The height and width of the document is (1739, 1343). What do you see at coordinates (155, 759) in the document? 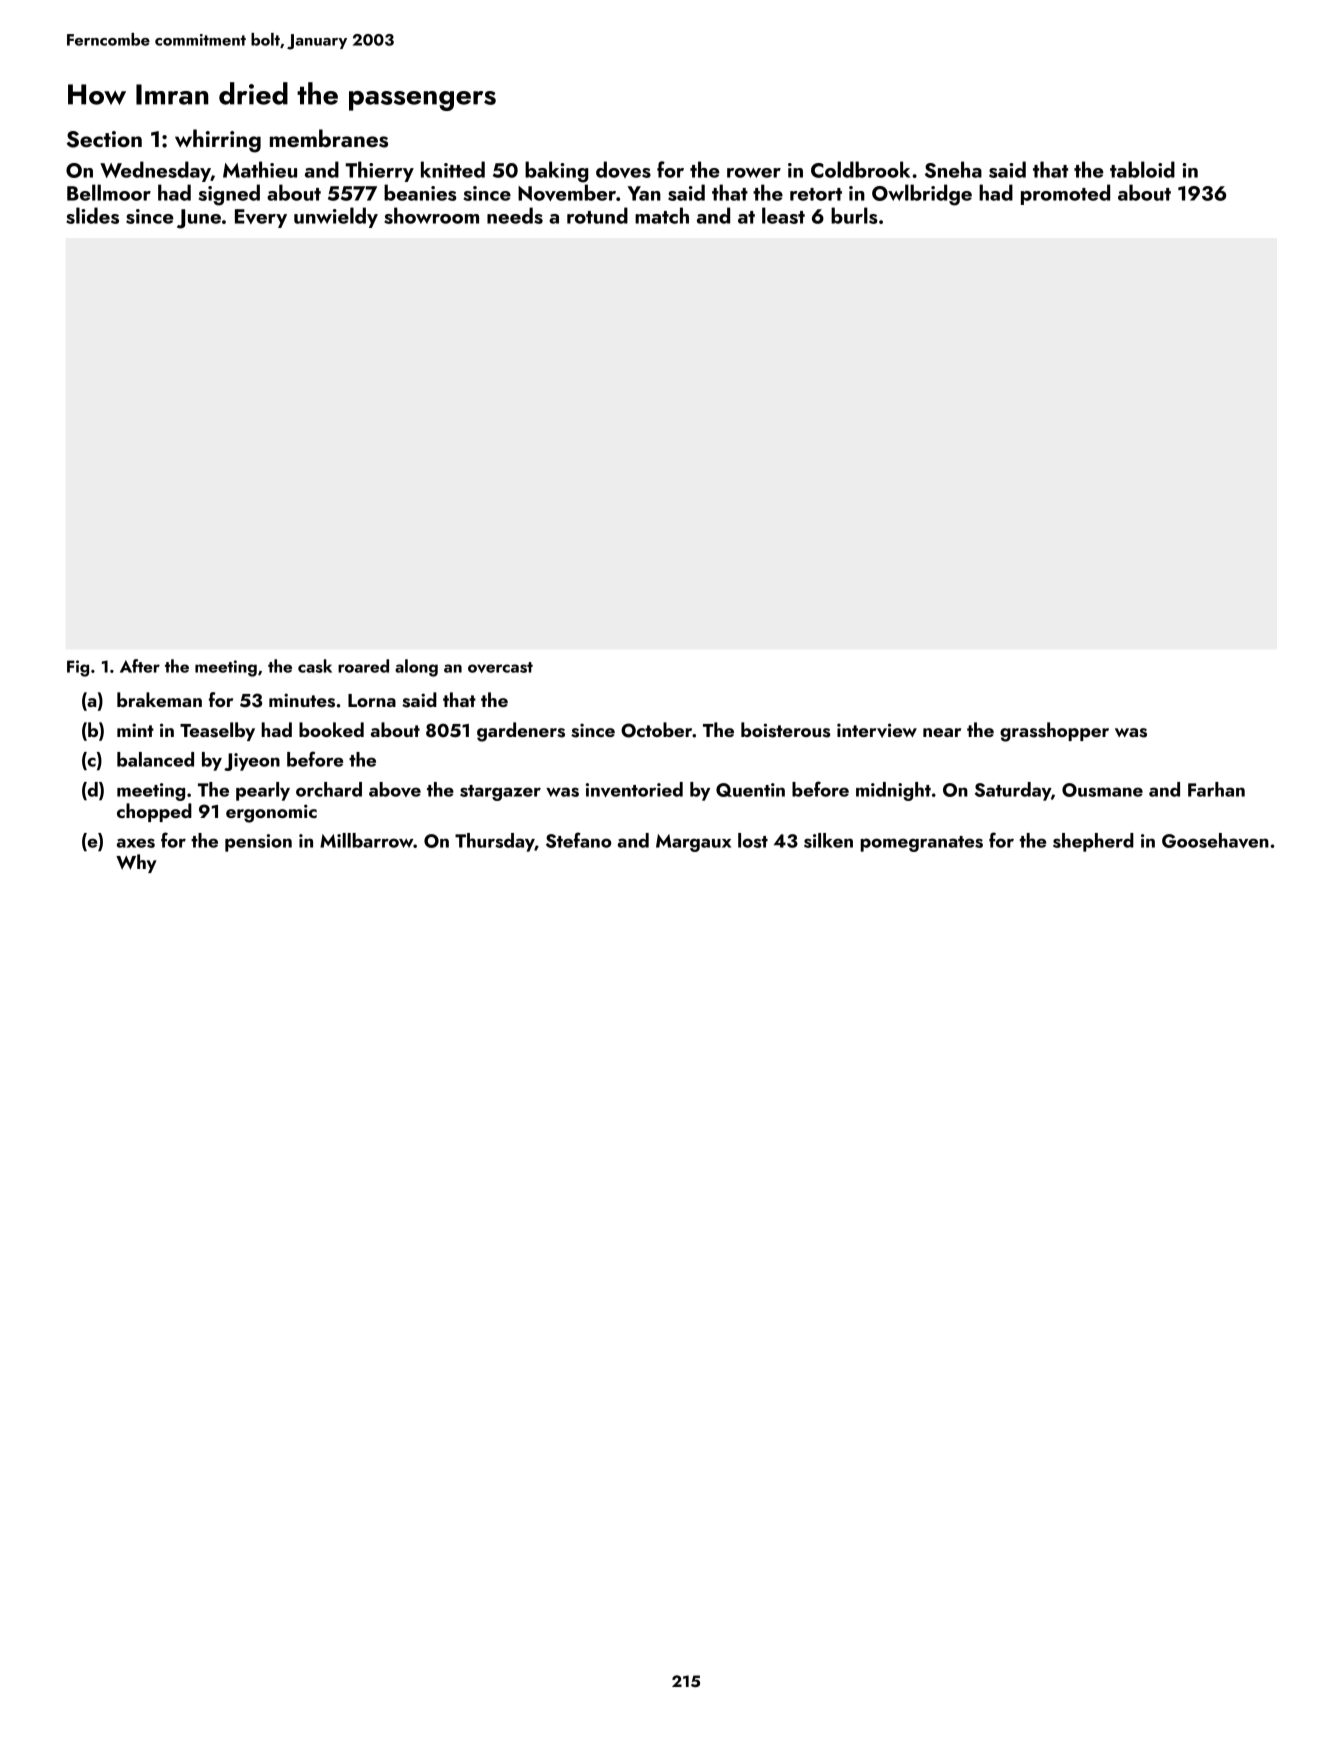
I see `balanced` at bounding box center [155, 759].
